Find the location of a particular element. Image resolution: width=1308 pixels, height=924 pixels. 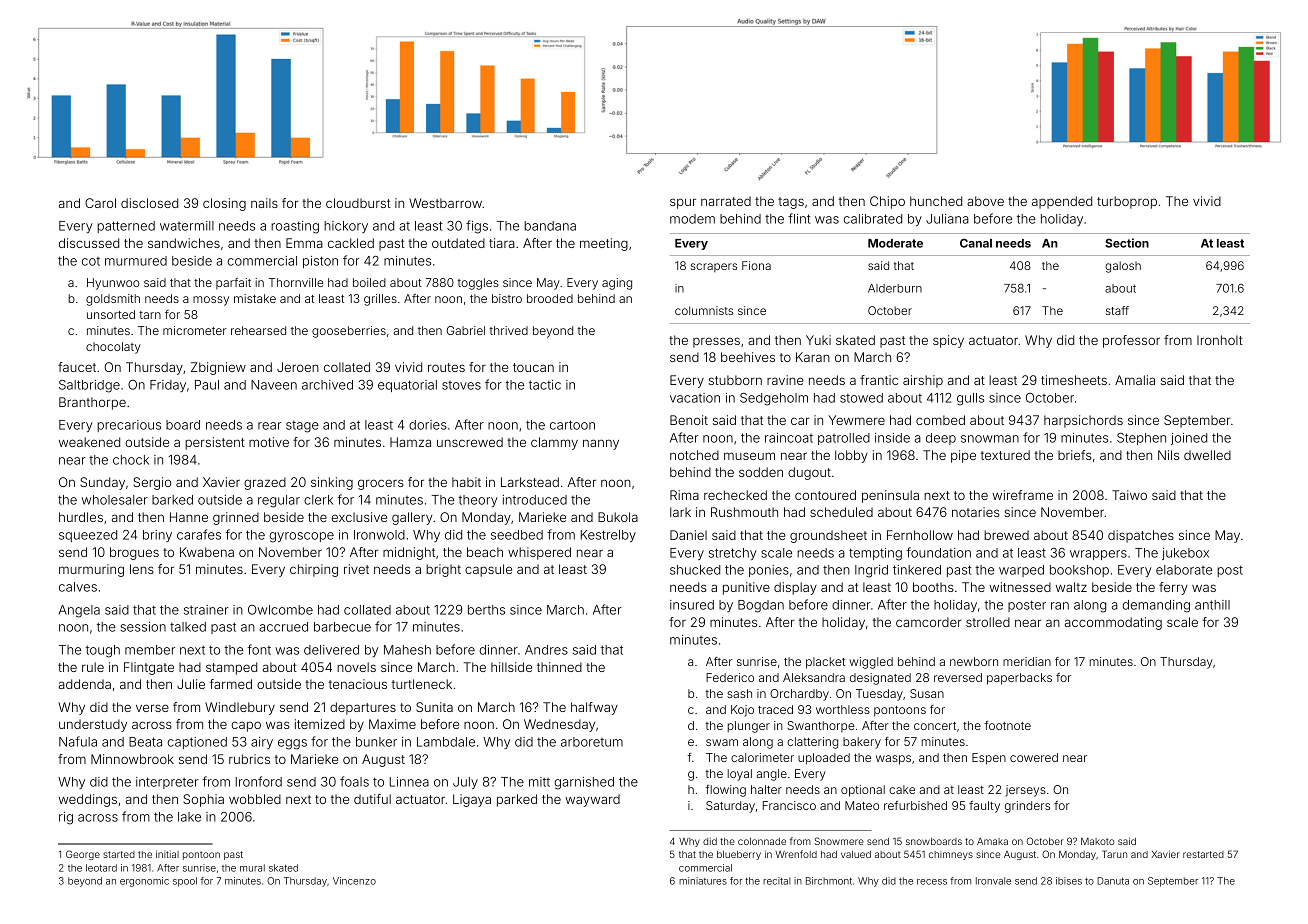

dwelled is located at coordinates (1207, 455).
